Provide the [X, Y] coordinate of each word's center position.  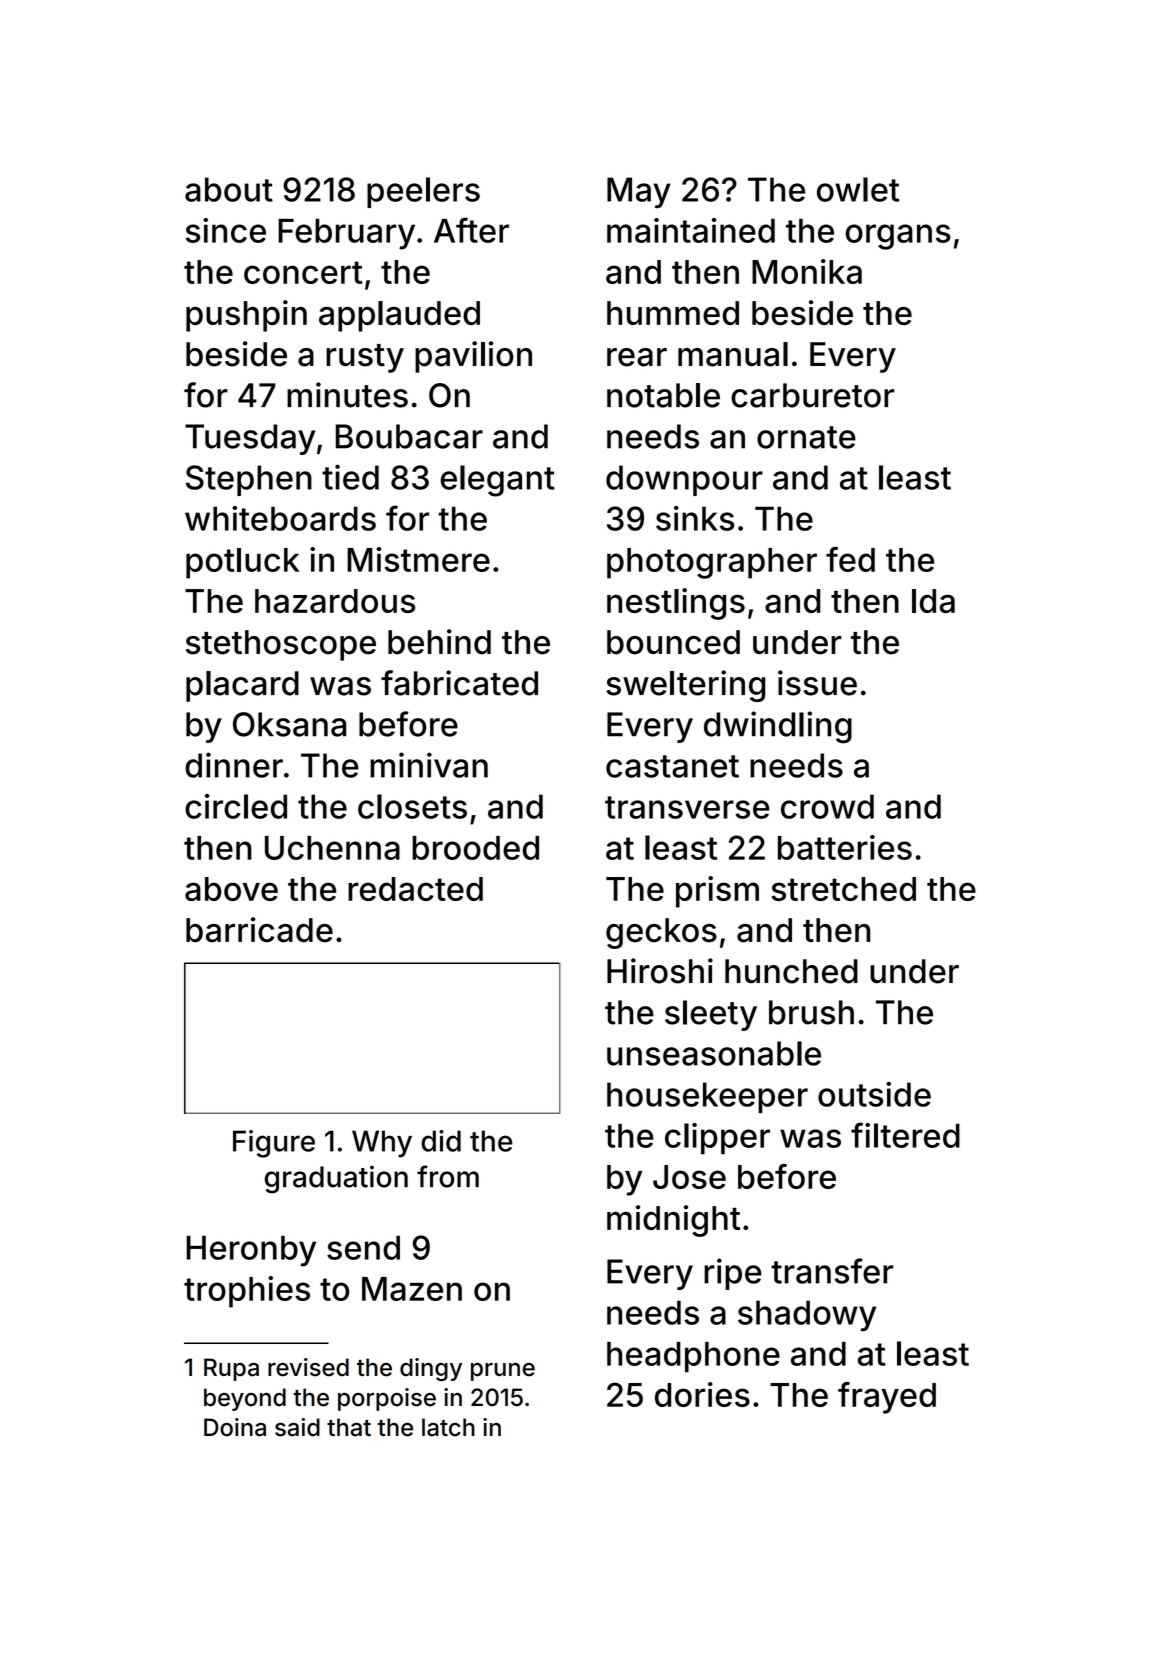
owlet [858, 189]
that [349, 1427]
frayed [887, 1398]
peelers [423, 192]
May [639, 193]
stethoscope [281, 645]
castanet [672, 766]
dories [702, 1394]
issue [817, 683]
